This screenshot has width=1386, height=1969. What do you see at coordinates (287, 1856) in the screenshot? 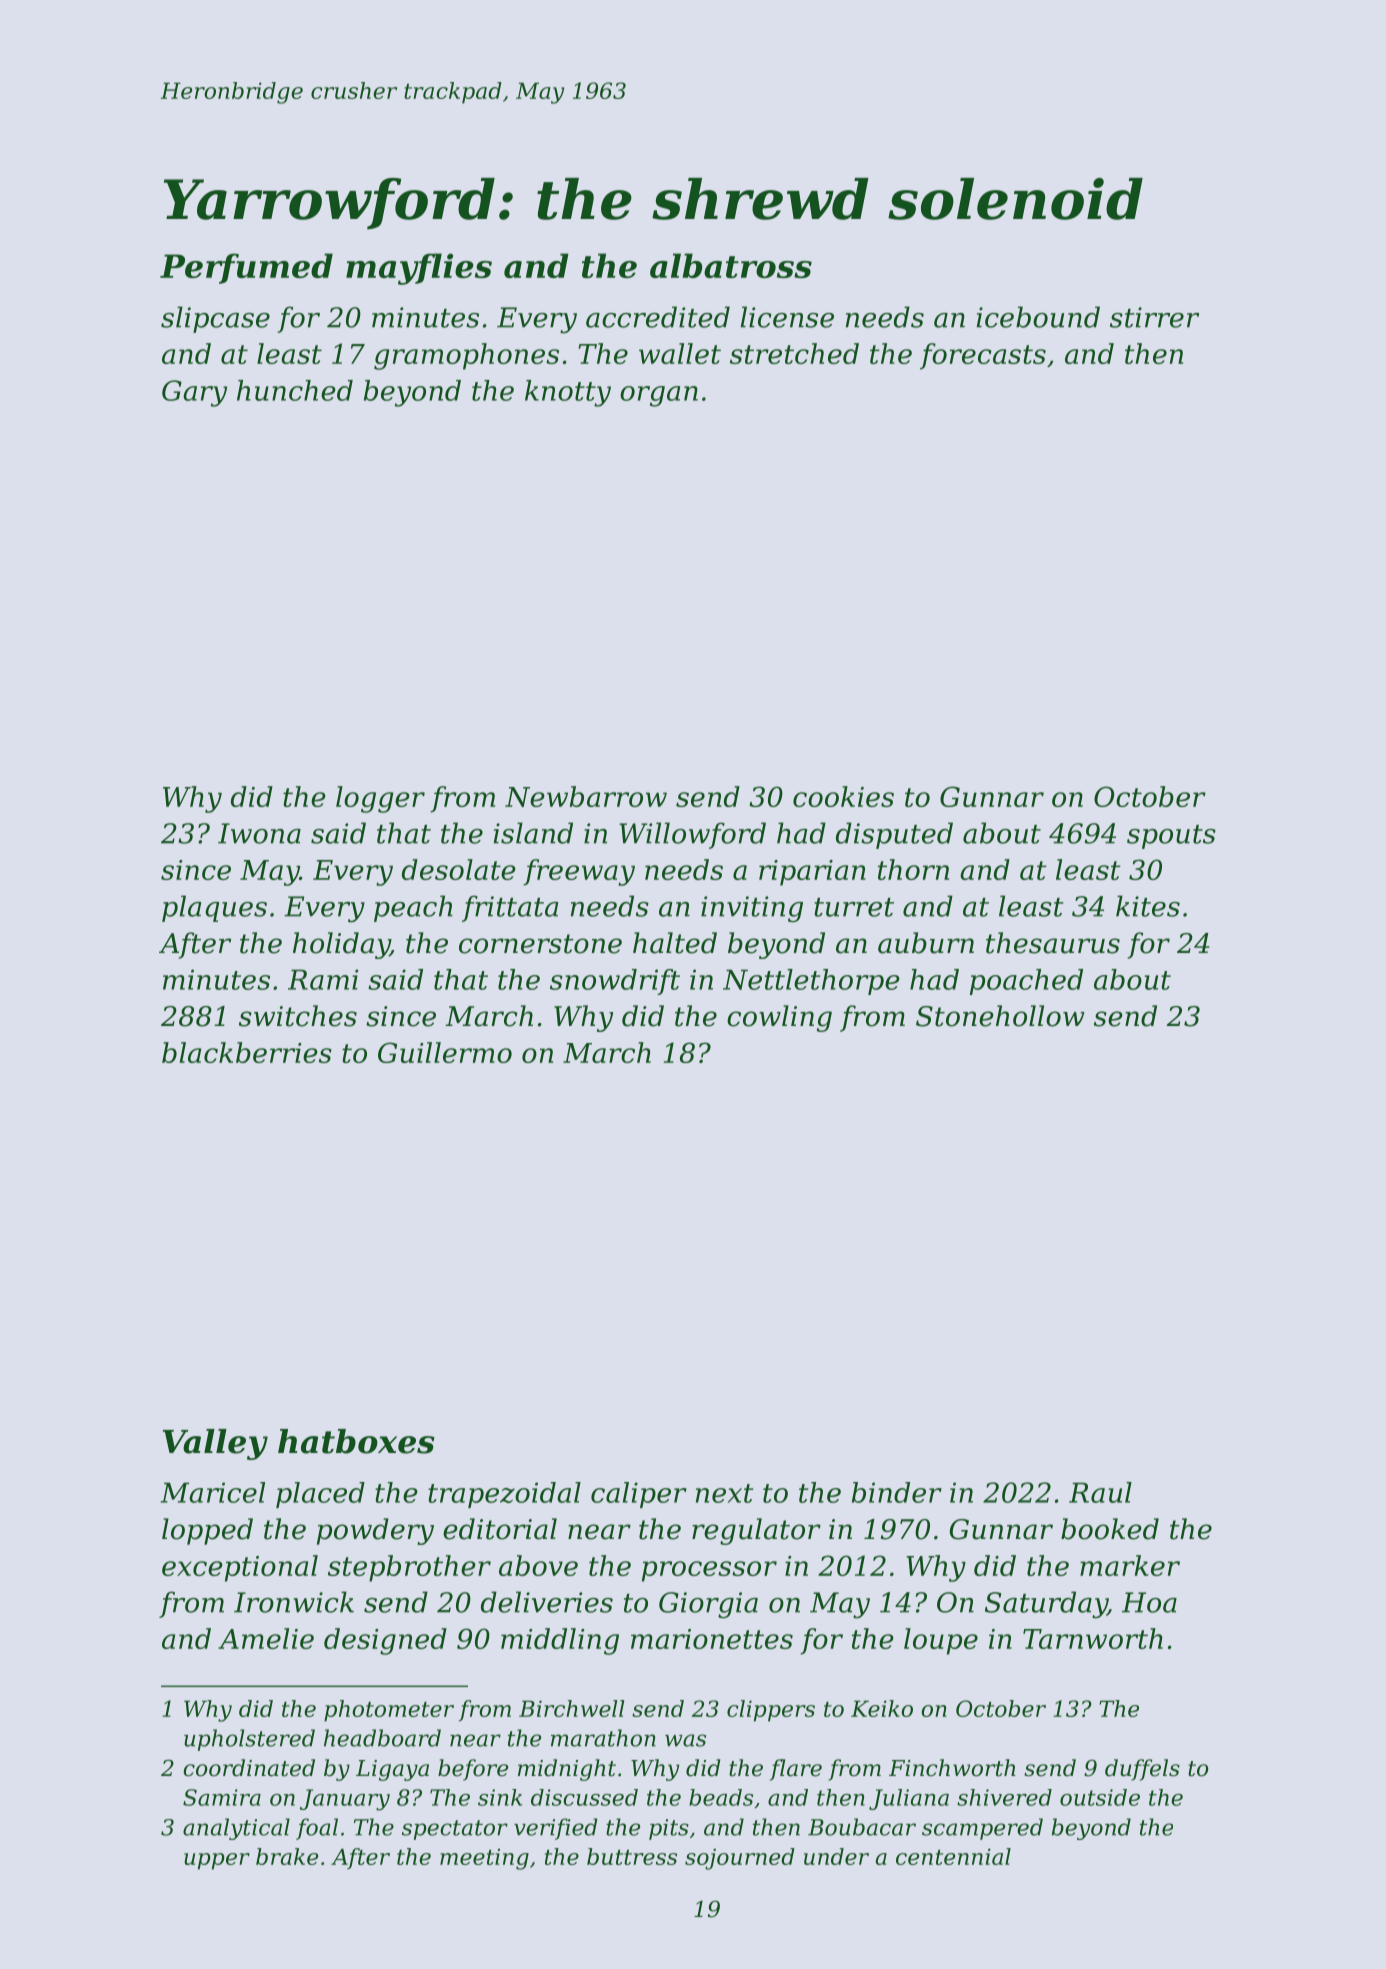
I see `brake` at bounding box center [287, 1856].
